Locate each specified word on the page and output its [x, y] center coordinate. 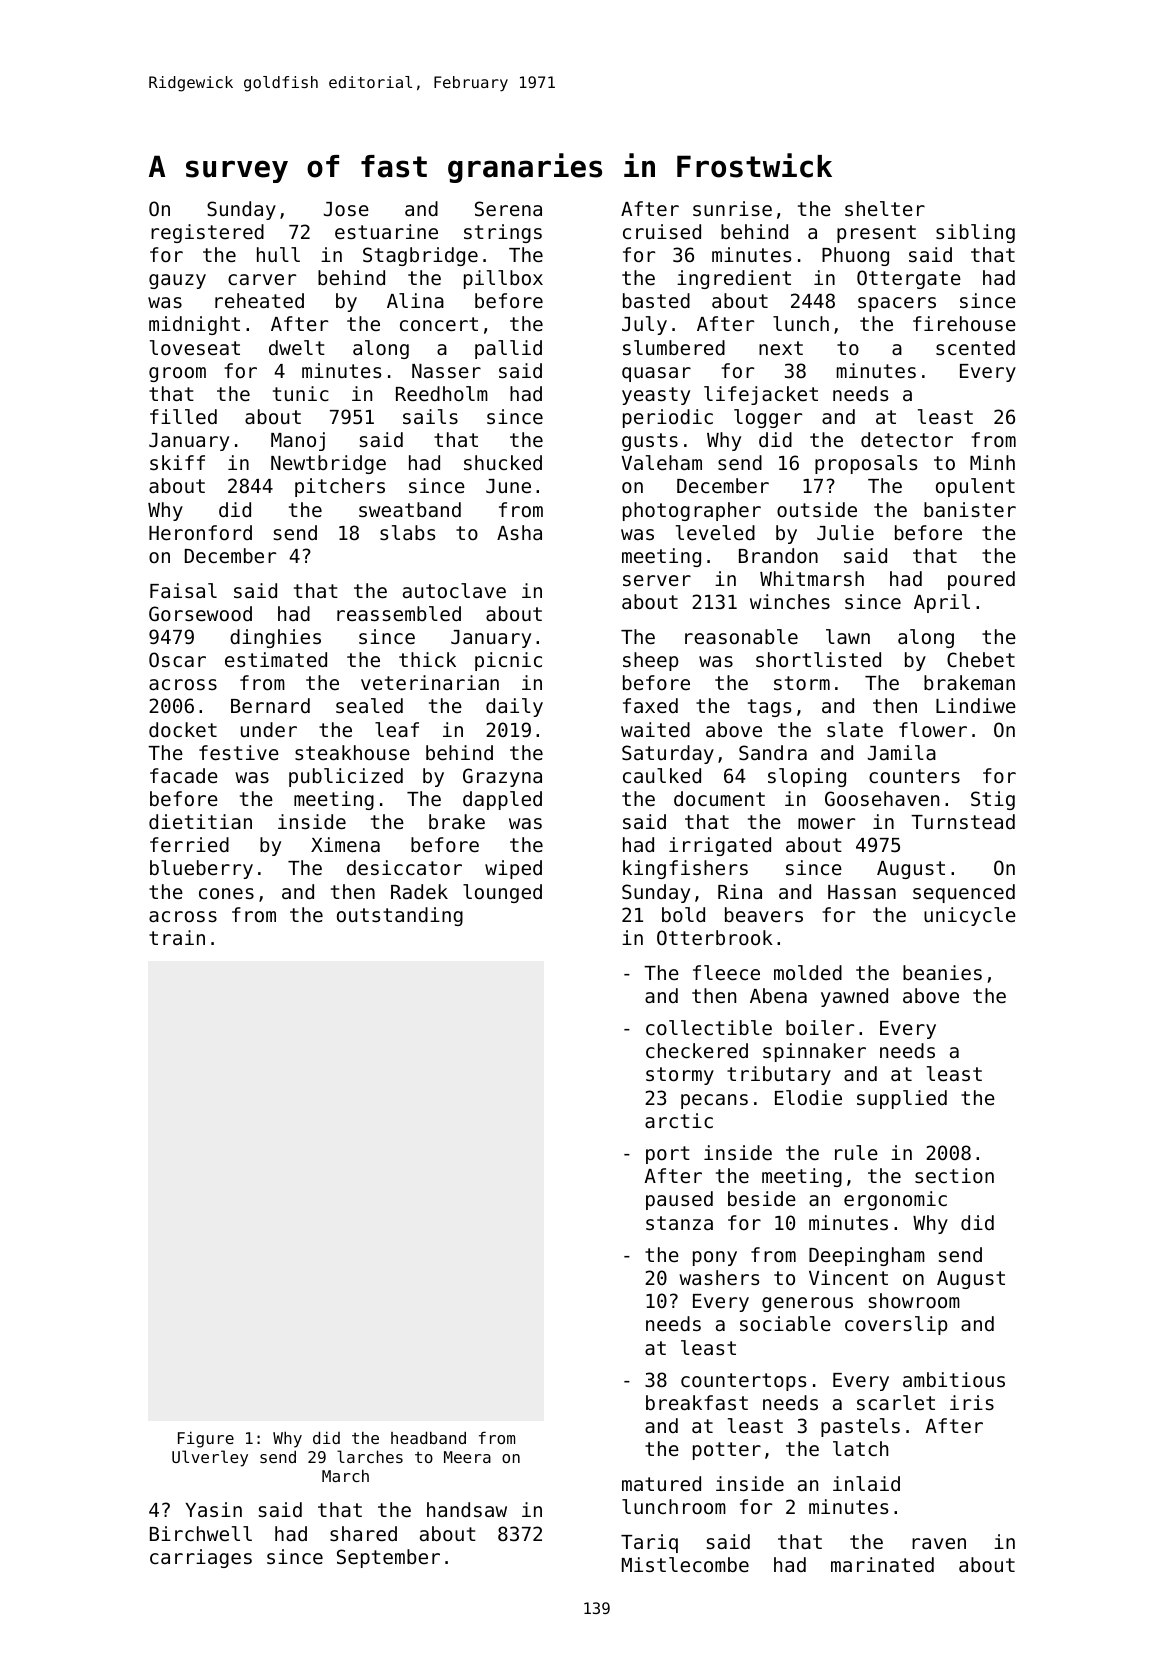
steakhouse [352, 752]
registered [207, 233]
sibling [975, 233]
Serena [508, 208]
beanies [942, 972]
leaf [397, 729]
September [388, 1558]
